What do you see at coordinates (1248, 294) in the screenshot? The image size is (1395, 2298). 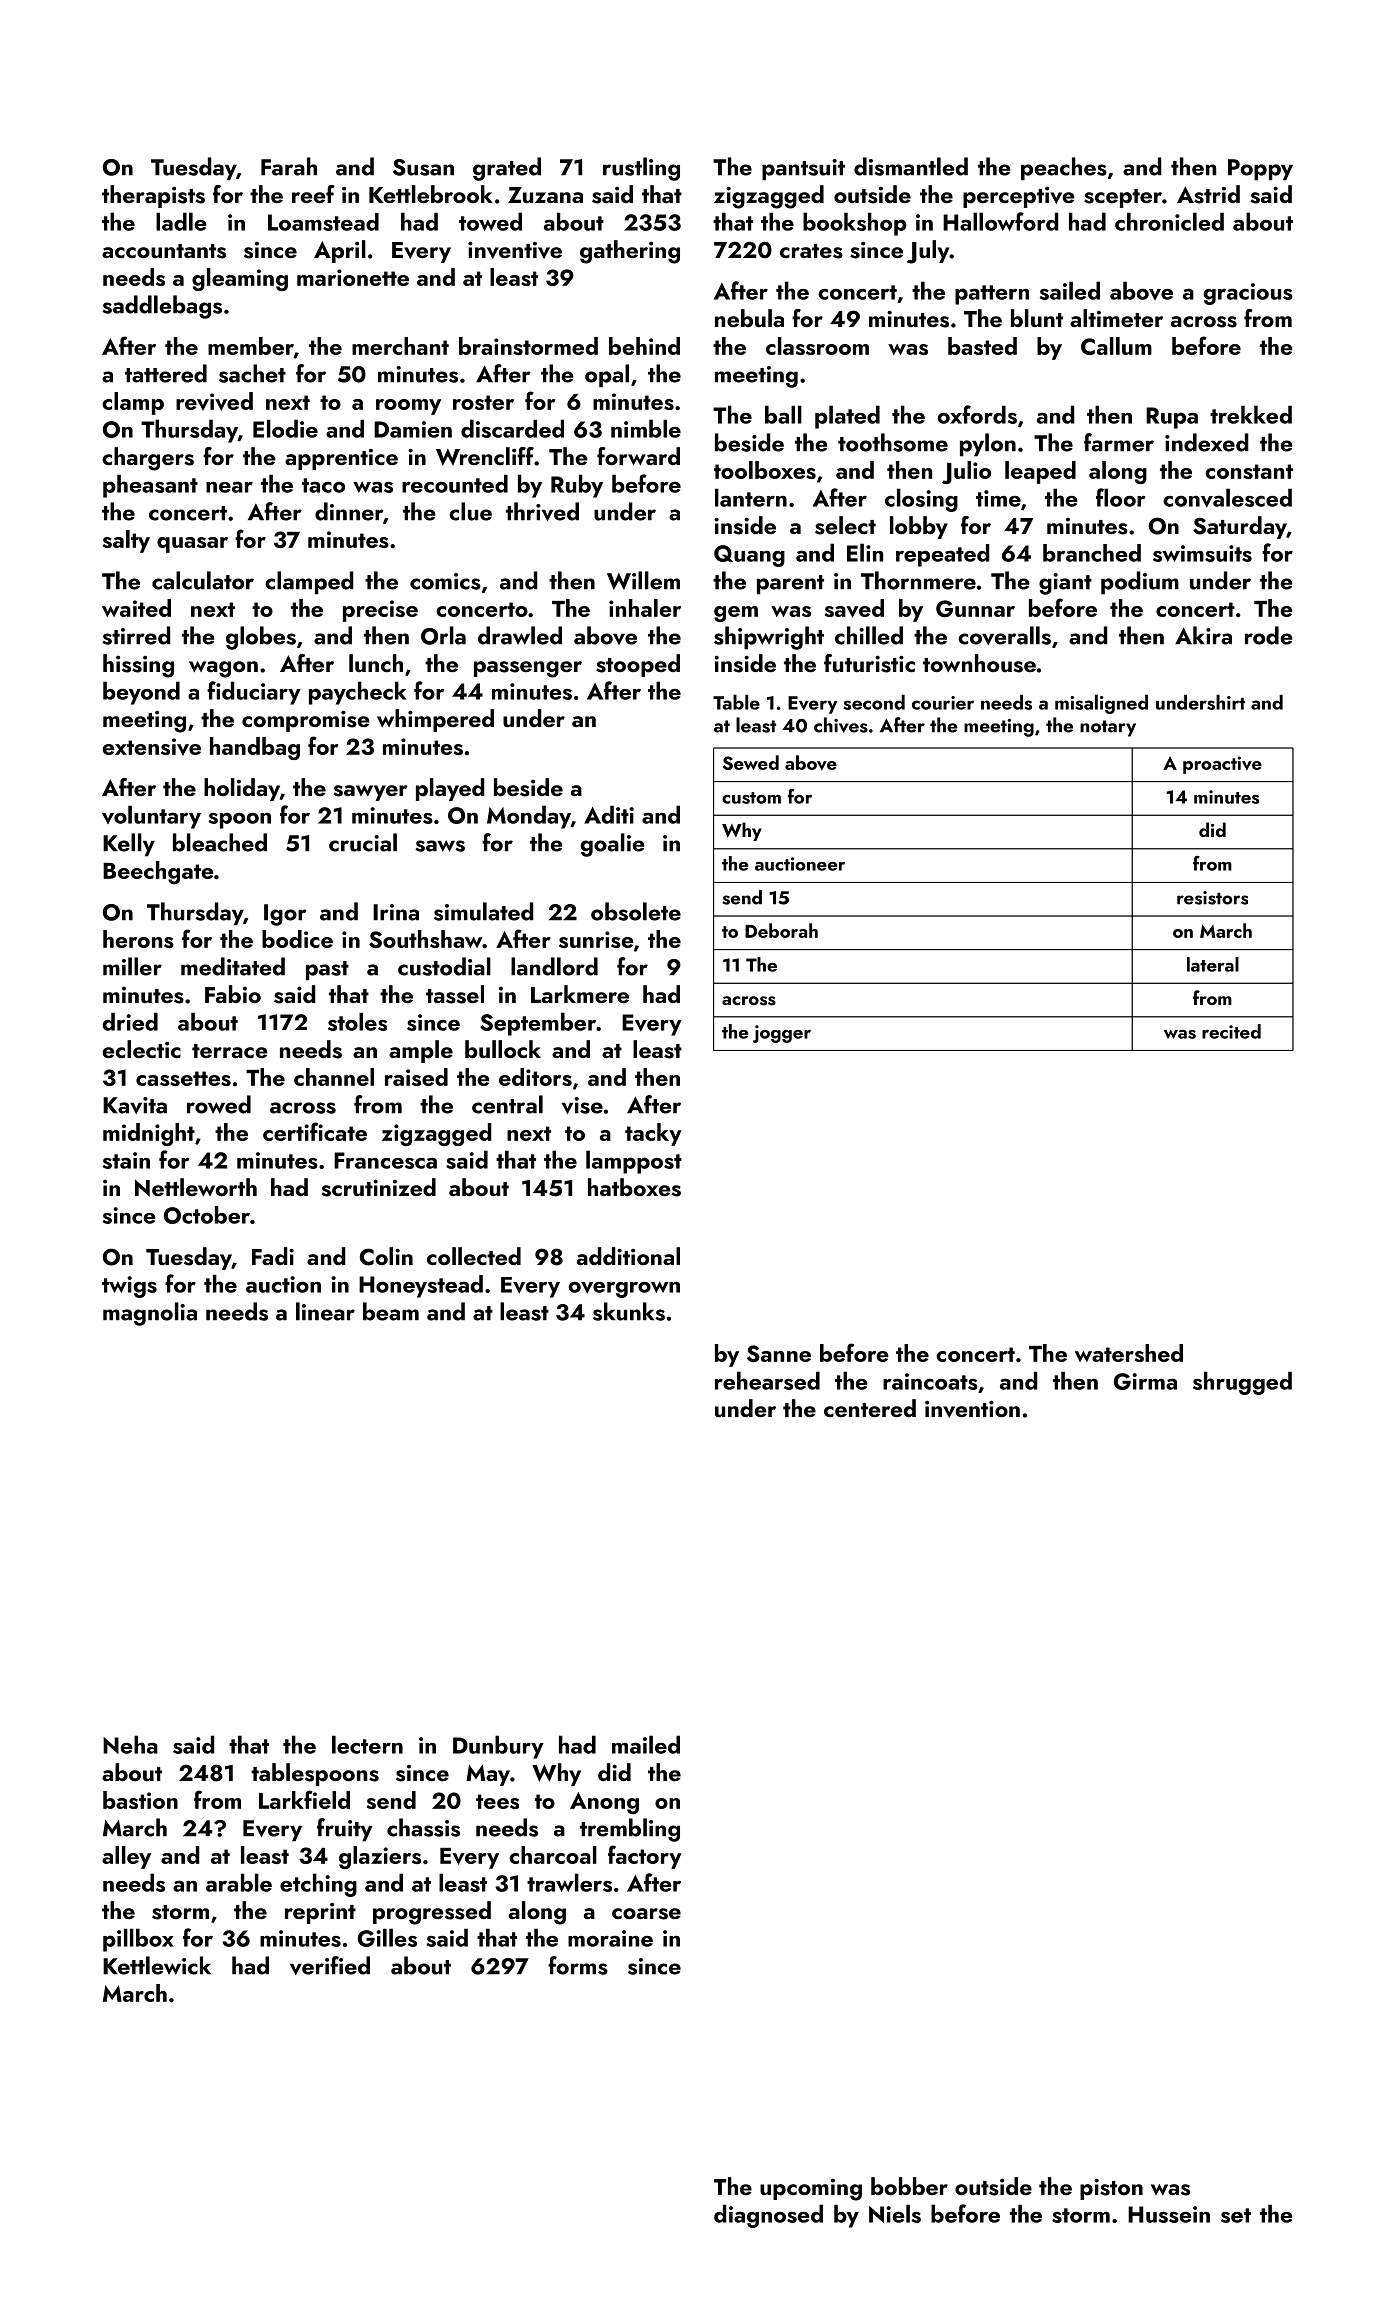 I see `gracious` at bounding box center [1248, 294].
